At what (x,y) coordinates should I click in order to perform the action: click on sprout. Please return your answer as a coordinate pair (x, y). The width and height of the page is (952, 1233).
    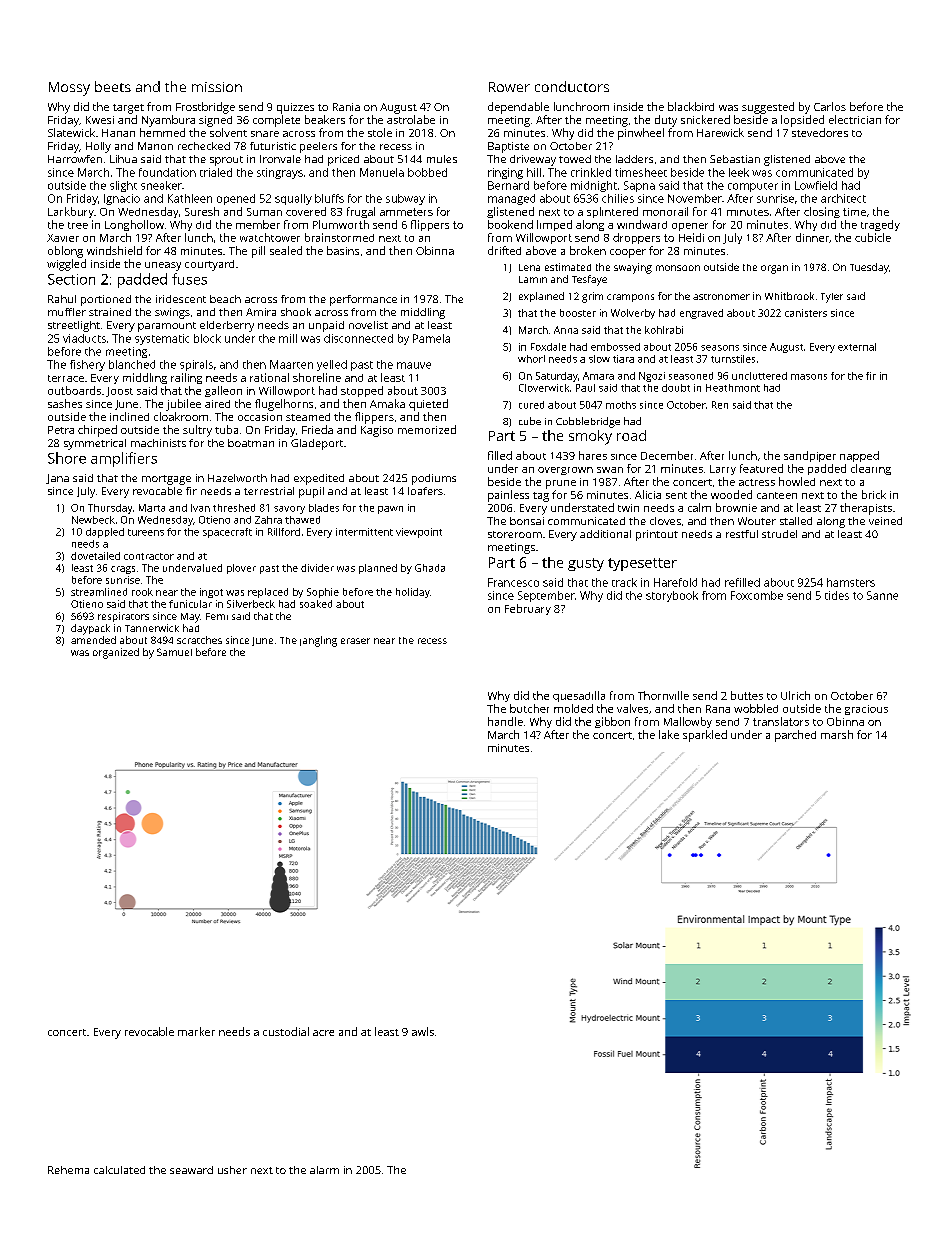
    Looking at the image, I should click on (226, 161).
